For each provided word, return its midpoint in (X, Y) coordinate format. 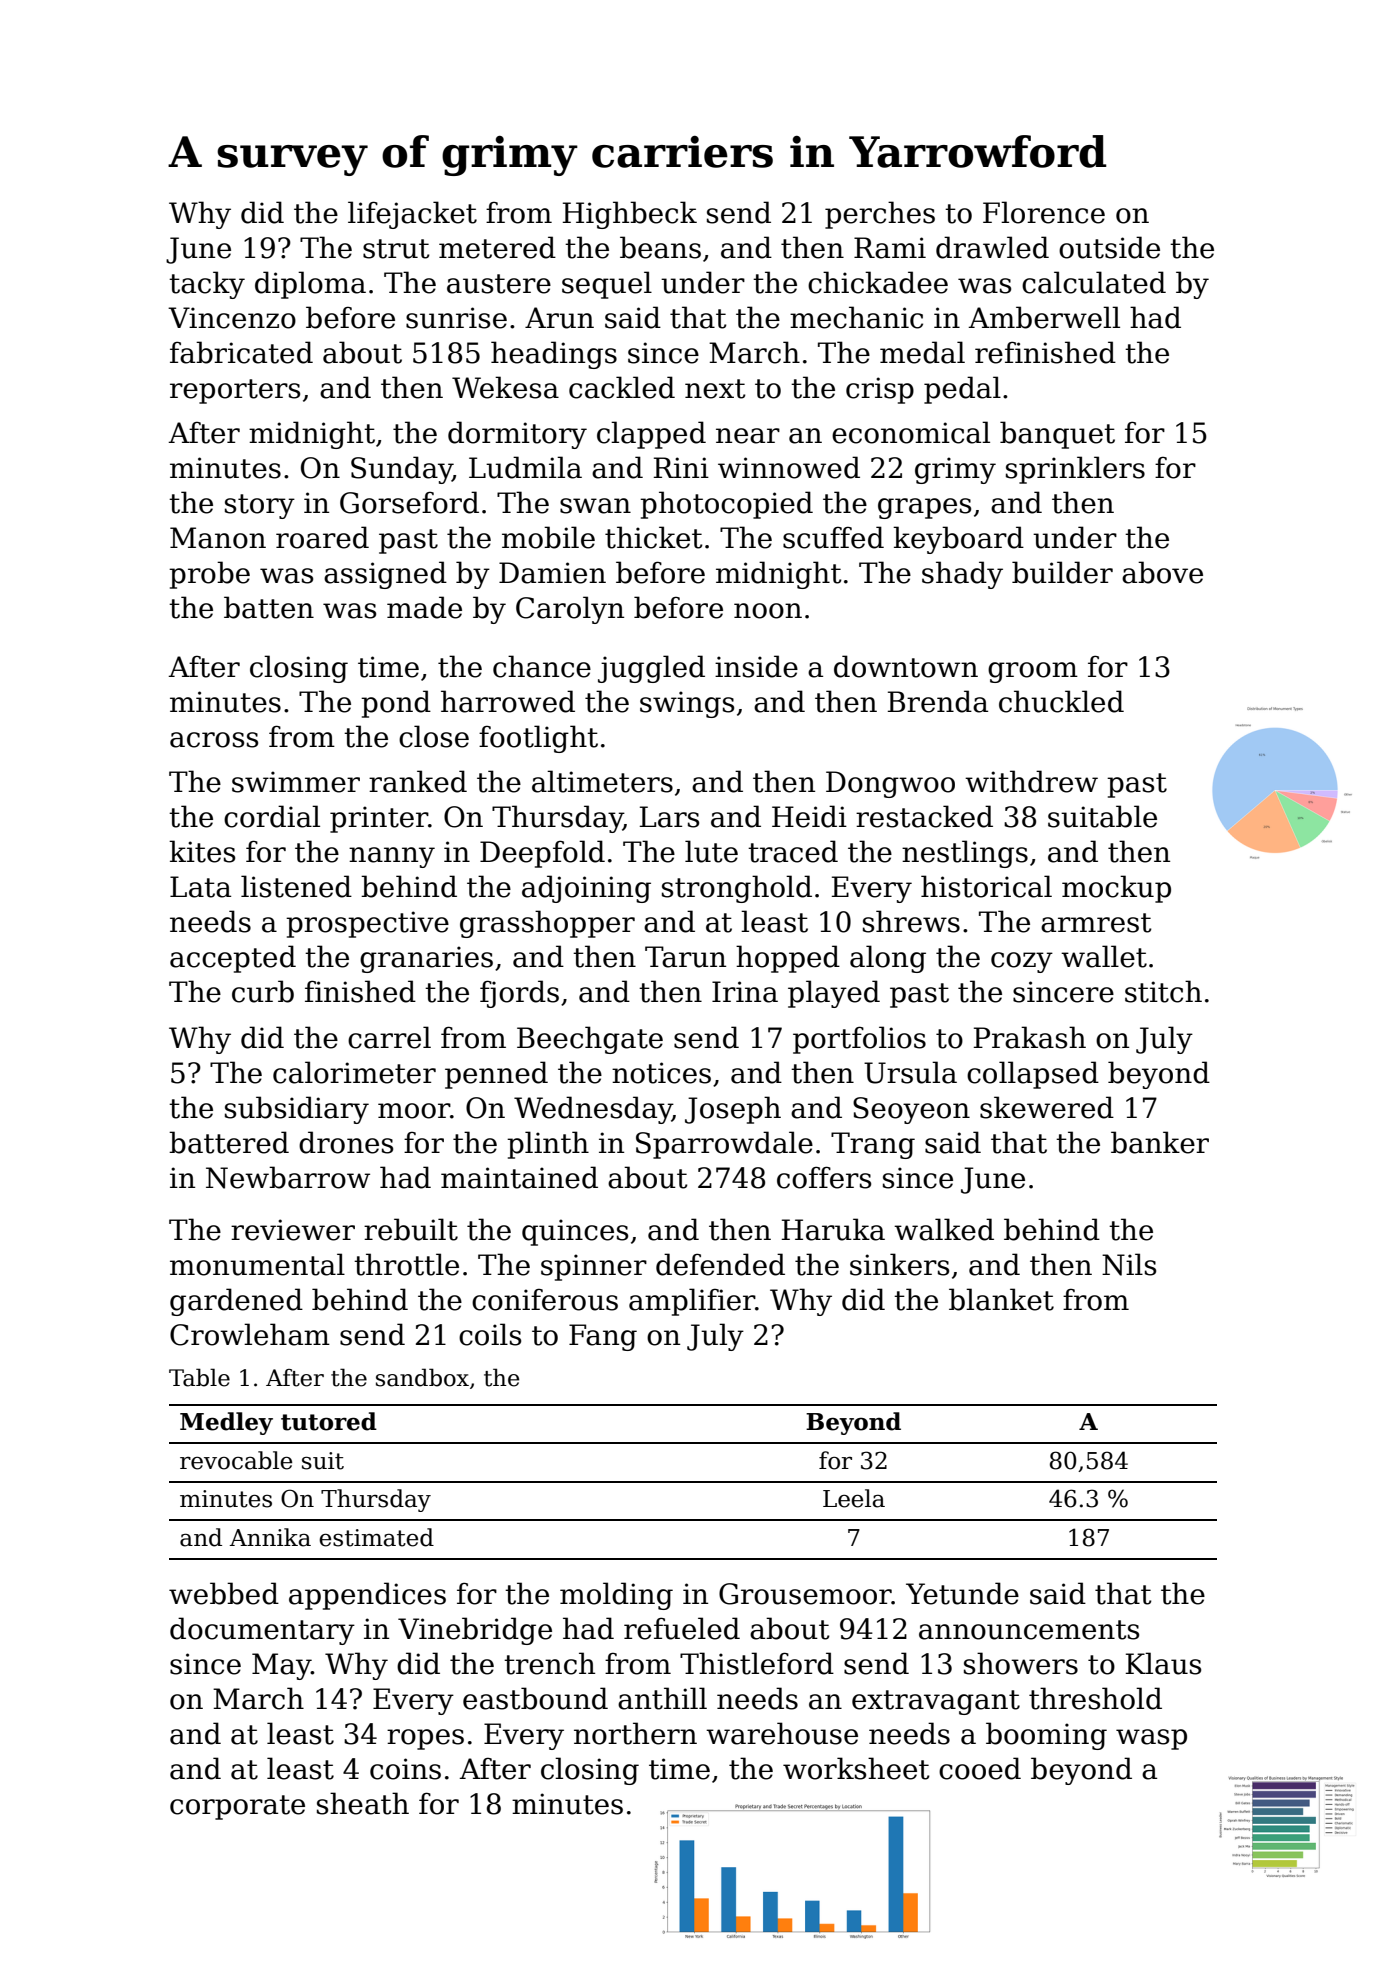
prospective (367, 924)
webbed (224, 1593)
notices (661, 1073)
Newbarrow (288, 1177)
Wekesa (505, 387)
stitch (1163, 991)
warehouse (782, 1733)
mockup (1116, 889)
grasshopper (547, 924)
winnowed (789, 467)
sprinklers (1075, 470)
